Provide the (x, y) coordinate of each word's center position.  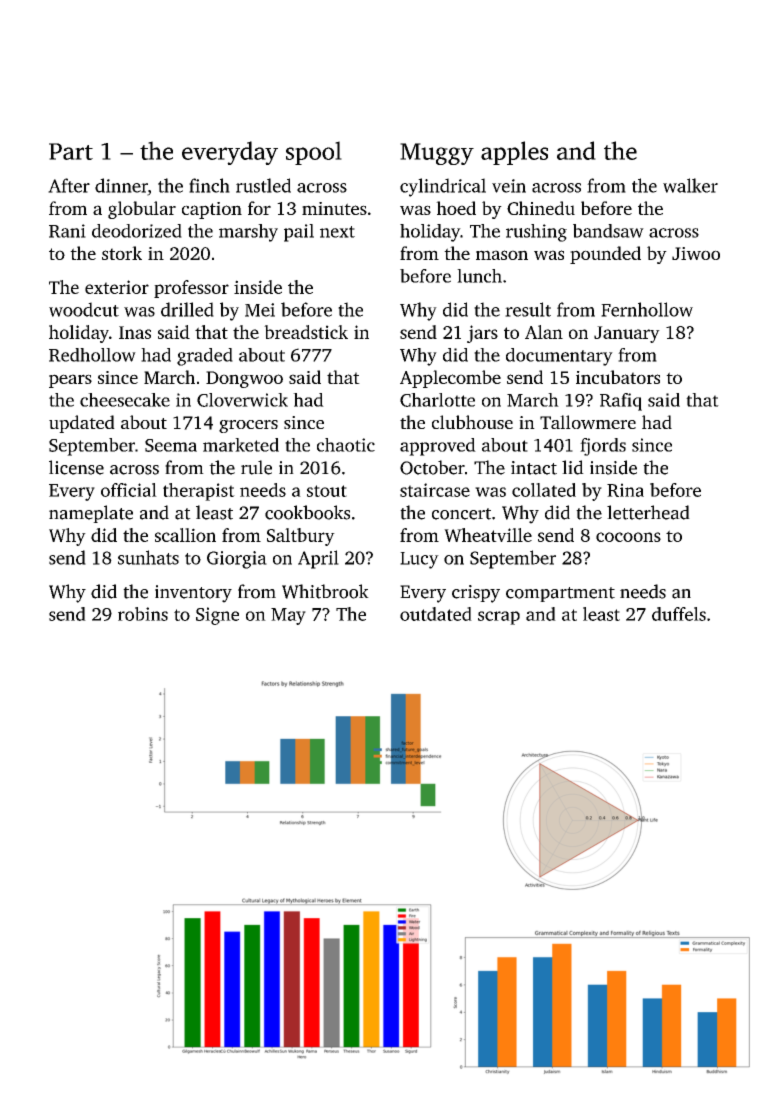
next (337, 232)
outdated (436, 614)
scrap (499, 618)
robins (143, 614)
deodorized (137, 231)
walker (690, 185)
